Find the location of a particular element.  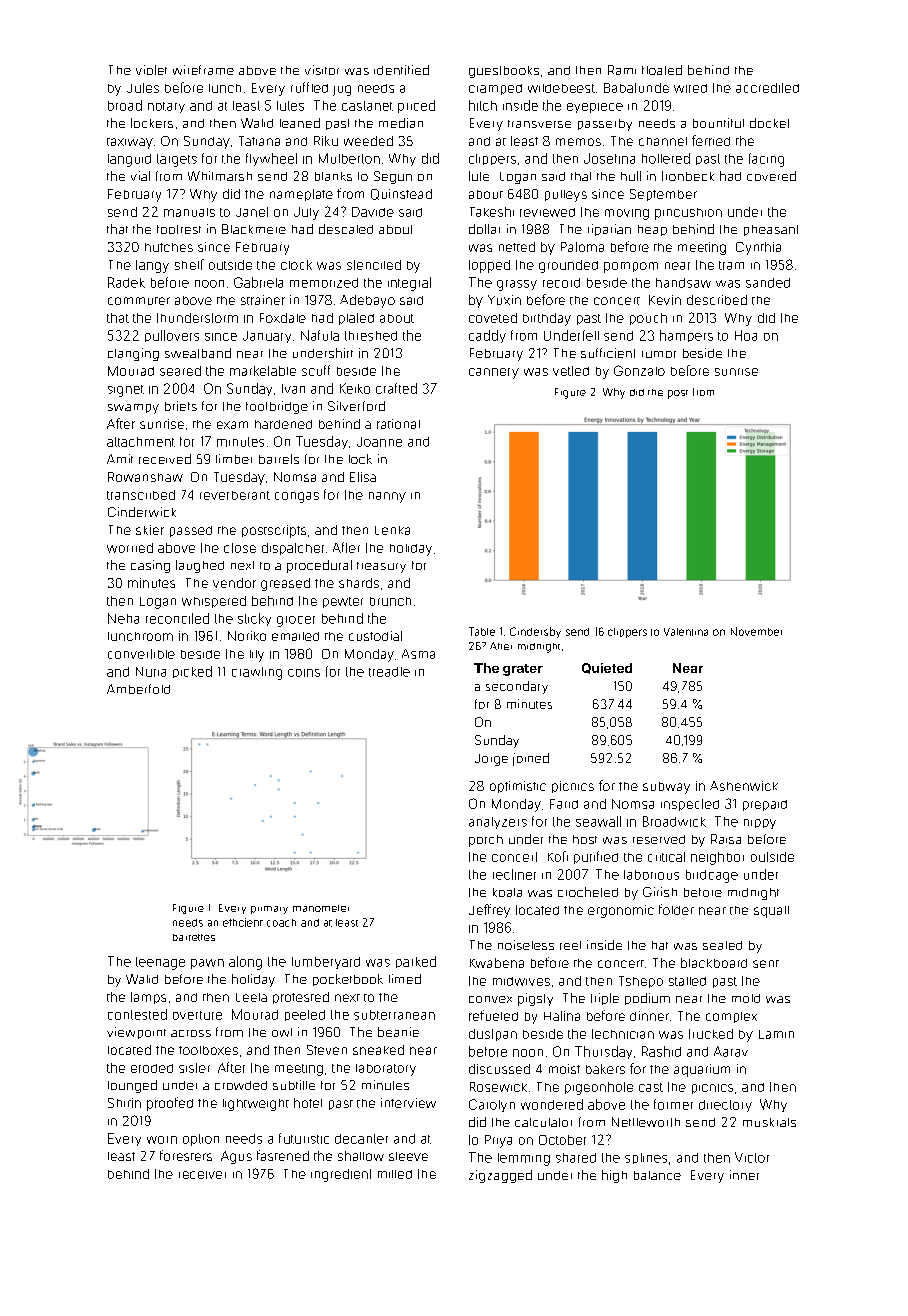

Amberfold is located at coordinates (138, 689).
